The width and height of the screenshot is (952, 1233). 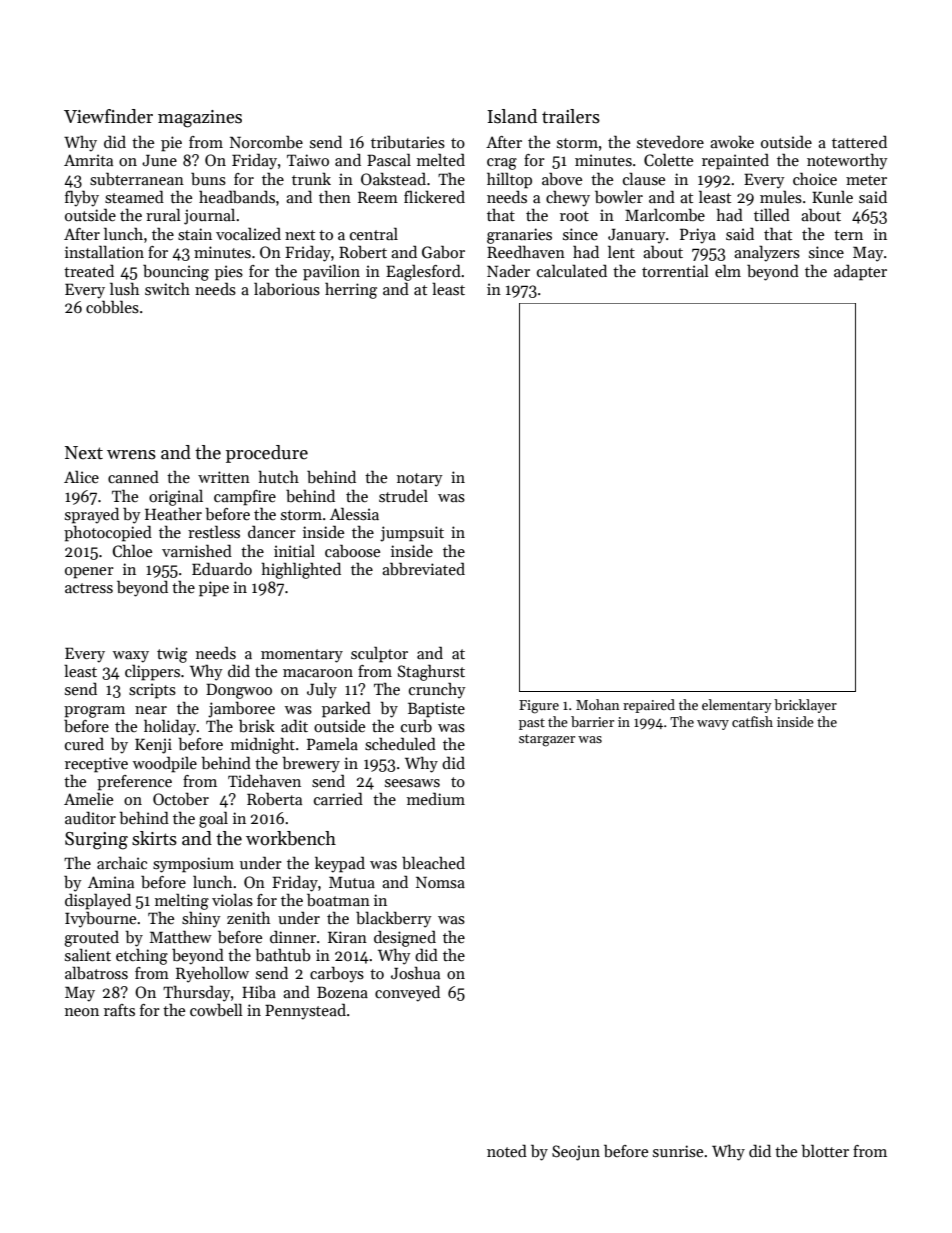 I want to click on trailers, so click(x=571, y=116).
